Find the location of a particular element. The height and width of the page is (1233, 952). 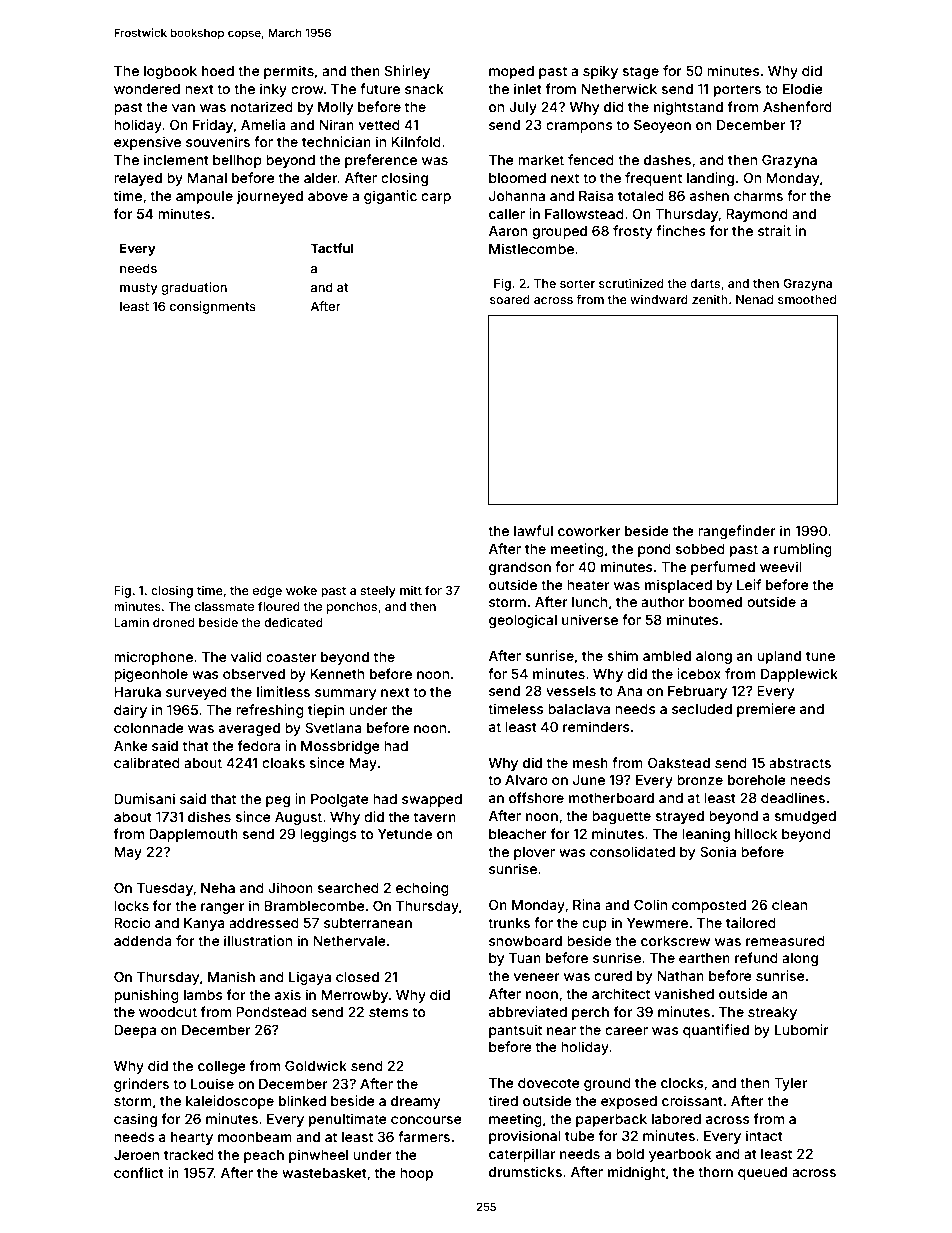

upland is located at coordinates (779, 657).
